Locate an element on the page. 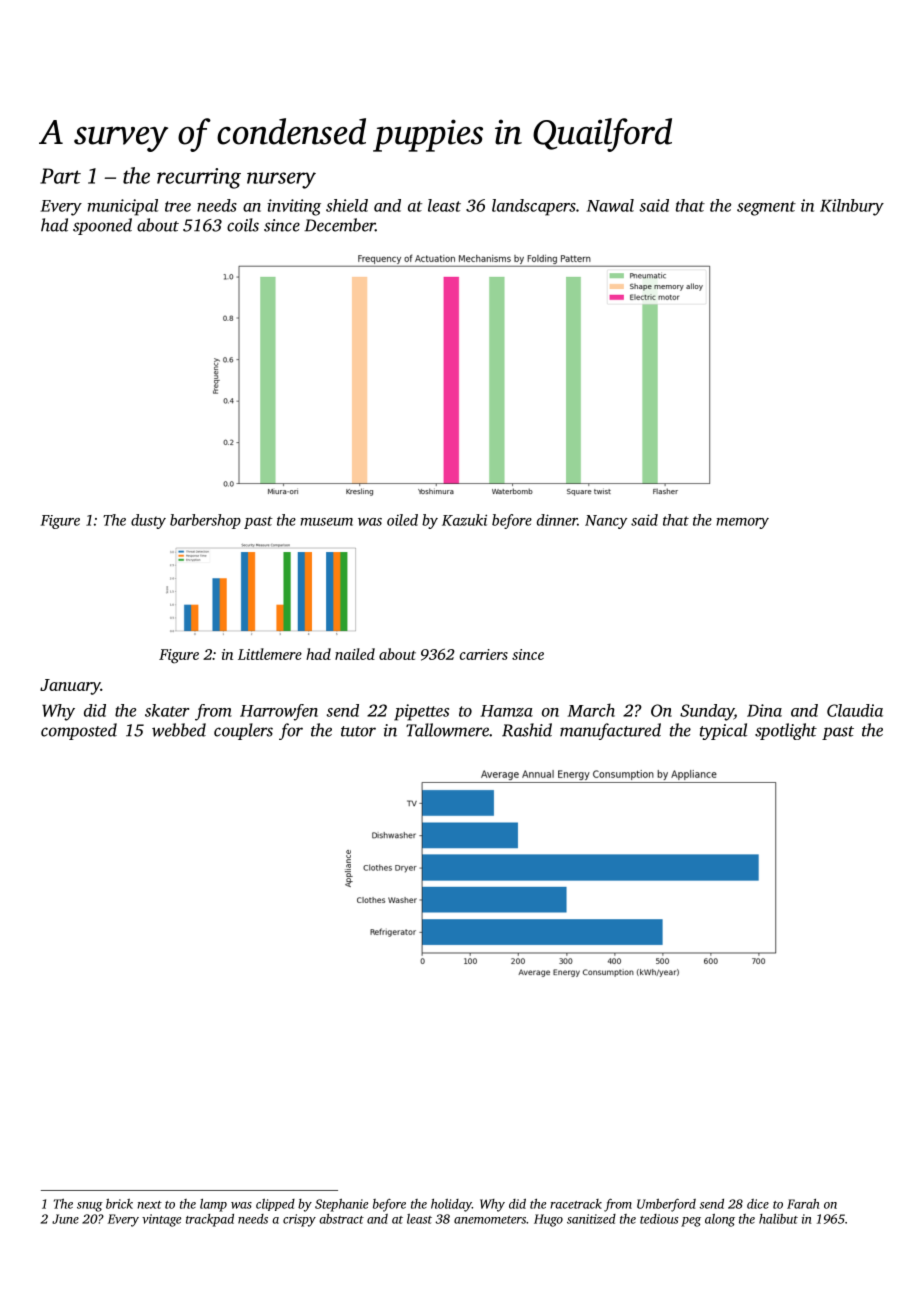  Kilnbury is located at coordinates (852, 207).
